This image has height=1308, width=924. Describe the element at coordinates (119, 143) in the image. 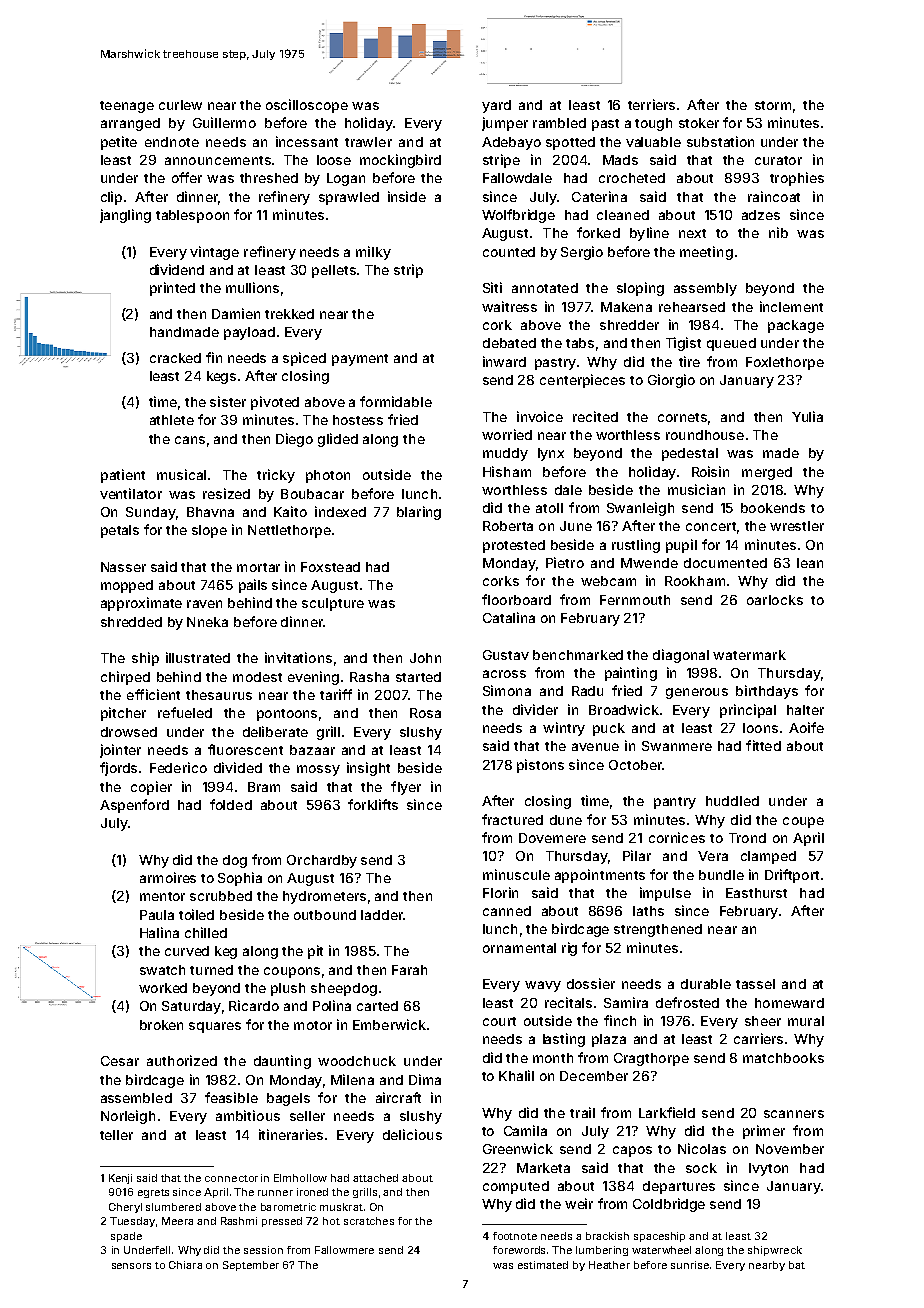

I see `petite` at that location.
